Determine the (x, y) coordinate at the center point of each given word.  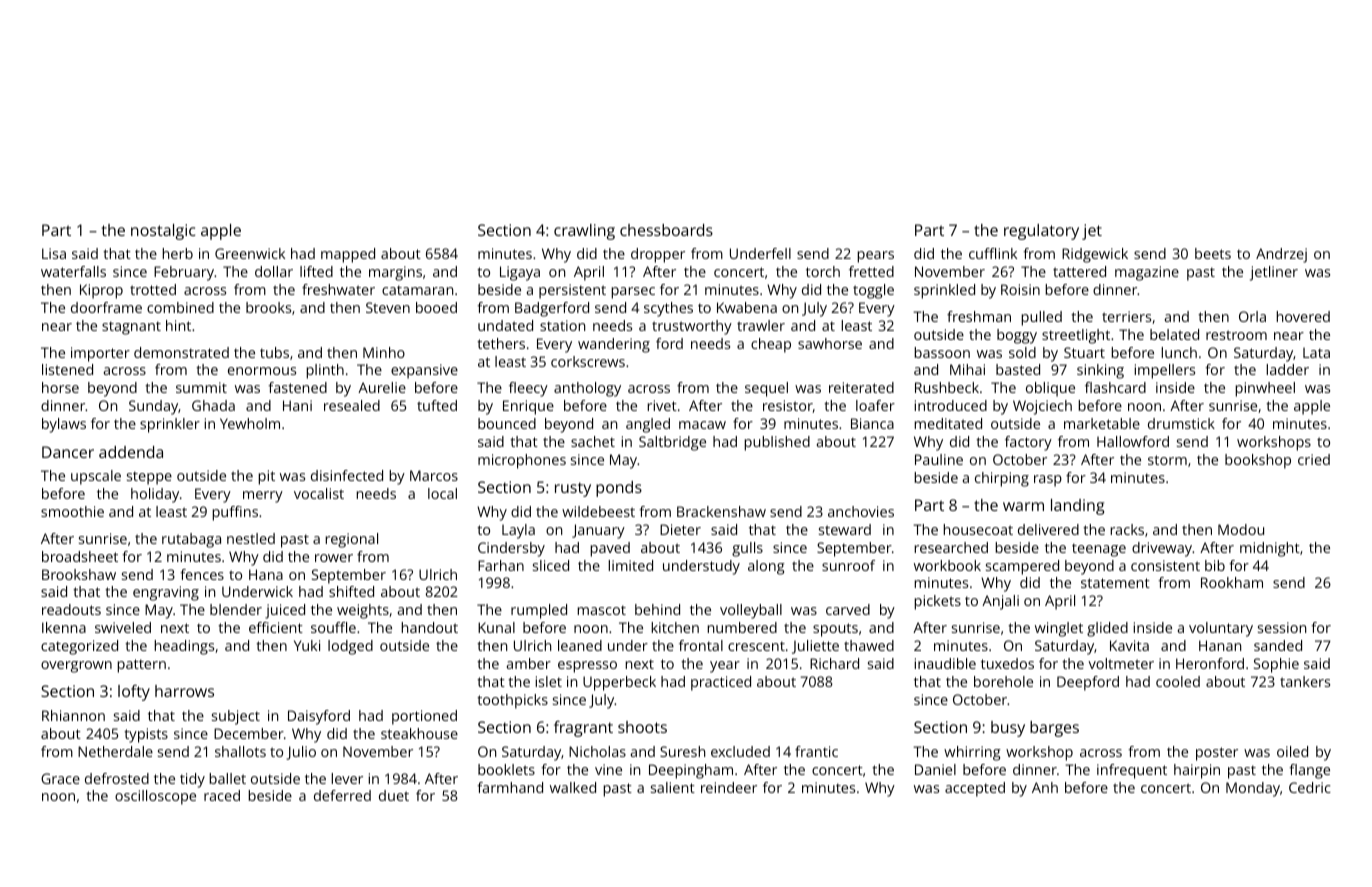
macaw (702, 425)
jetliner (1274, 273)
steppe (149, 478)
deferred (342, 795)
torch (823, 271)
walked (573, 787)
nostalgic (163, 232)
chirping (1002, 479)
